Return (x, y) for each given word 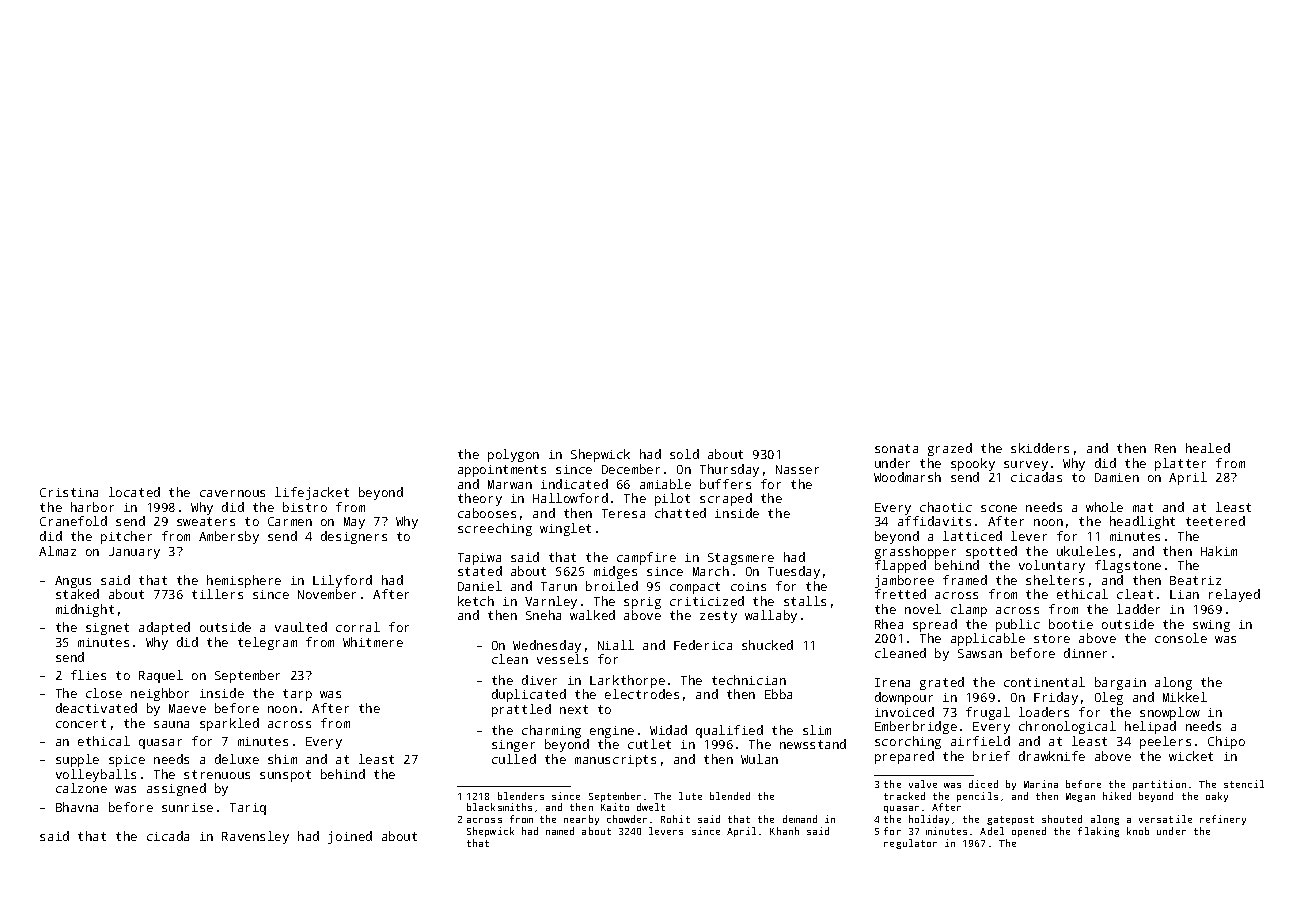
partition (1159, 785)
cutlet (649, 744)
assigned (176, 789)
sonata (896, 448)
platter (1180, 464)
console (1181, 638)
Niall (616, 645)
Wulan (759, 759)
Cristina (69, 492)
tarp (297, 695)
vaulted (301, 627)
